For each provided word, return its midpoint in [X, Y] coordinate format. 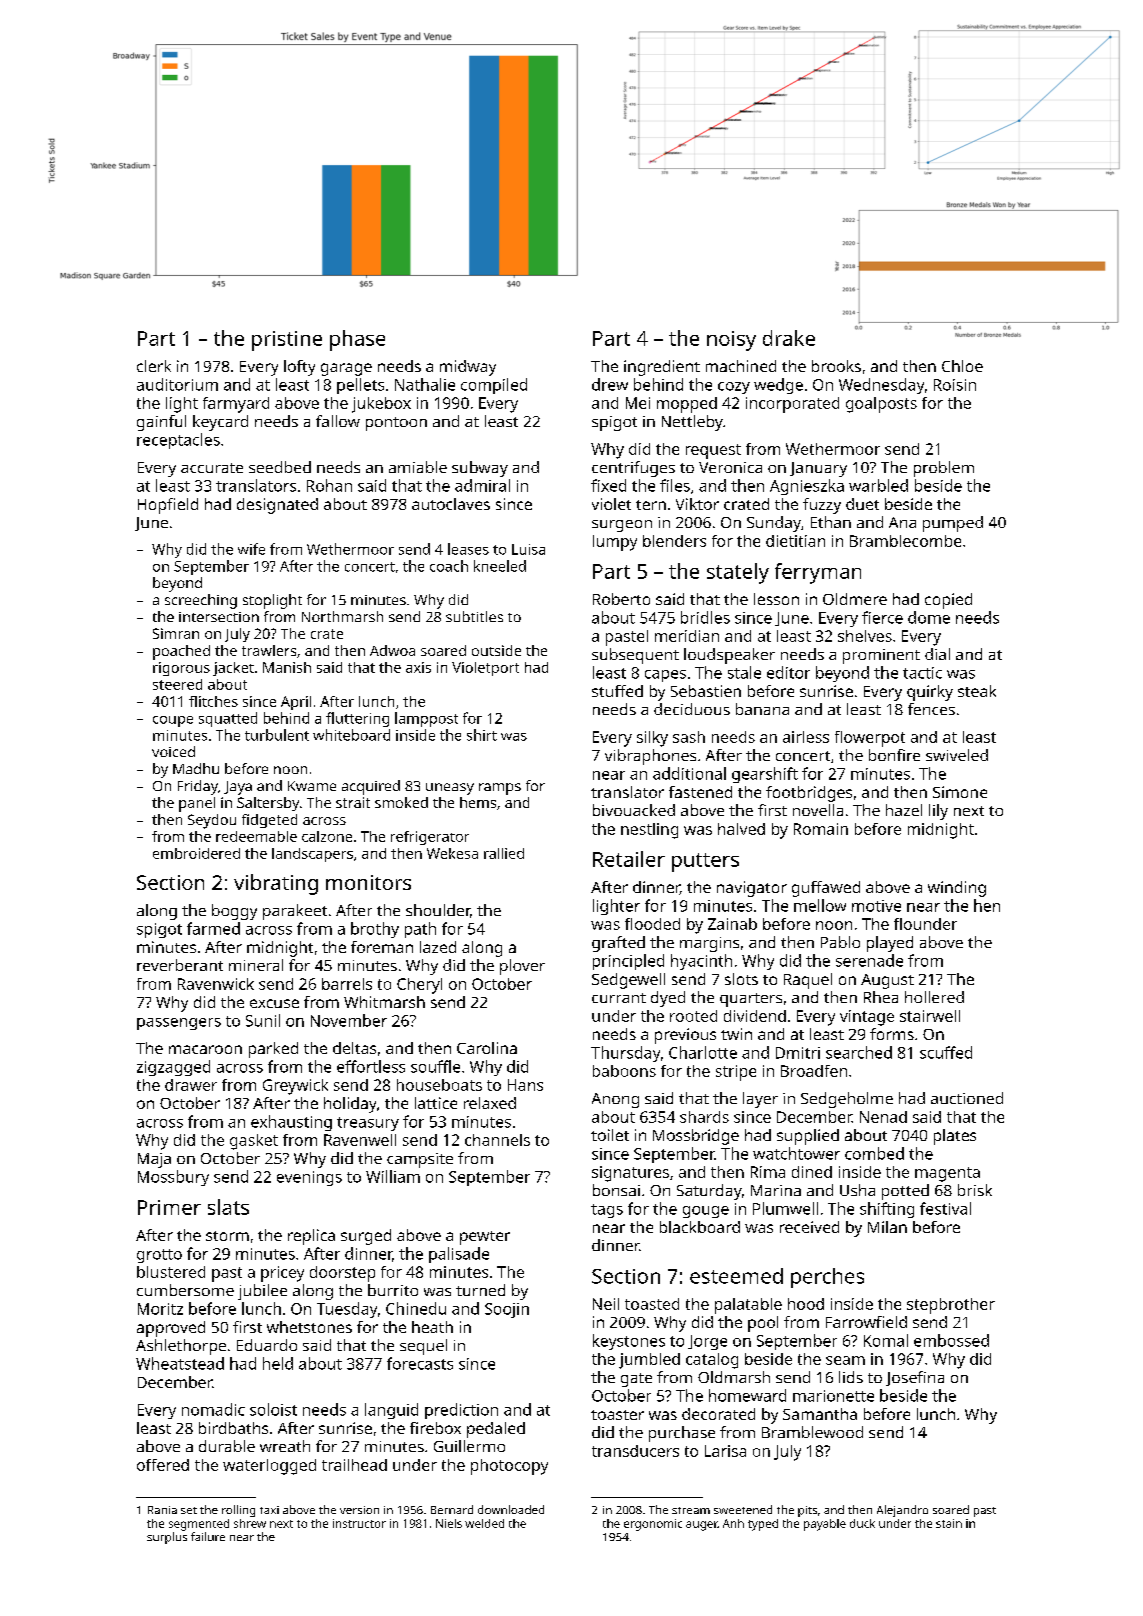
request [713, 451]
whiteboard [351, 735]
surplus [167, 1538]
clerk [154, 366]
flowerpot [870, 739]
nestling [649, 831]
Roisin [955, 385]
